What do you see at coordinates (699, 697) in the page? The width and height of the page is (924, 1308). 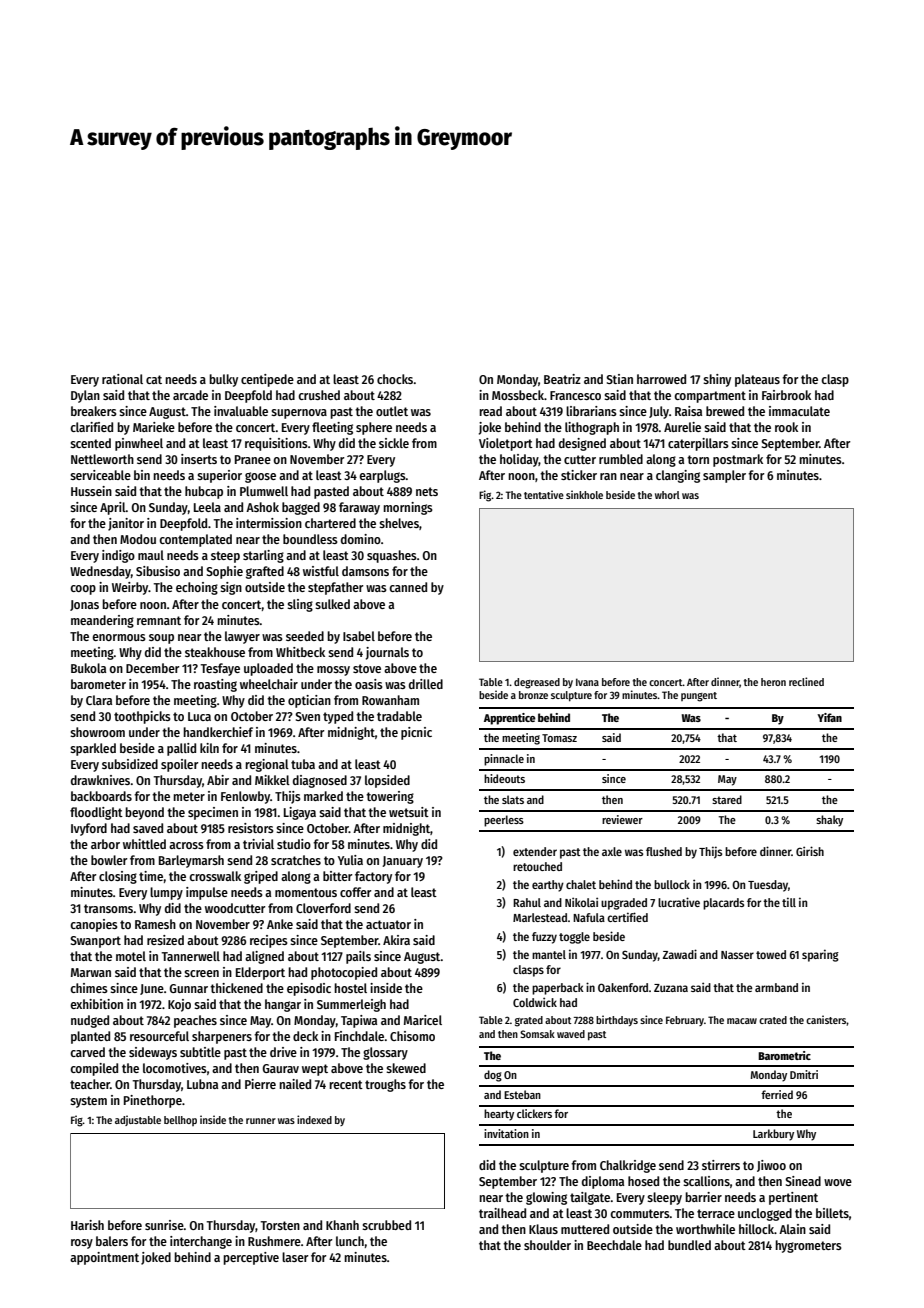 I see `pungent` at bounding box center [699, 697].
